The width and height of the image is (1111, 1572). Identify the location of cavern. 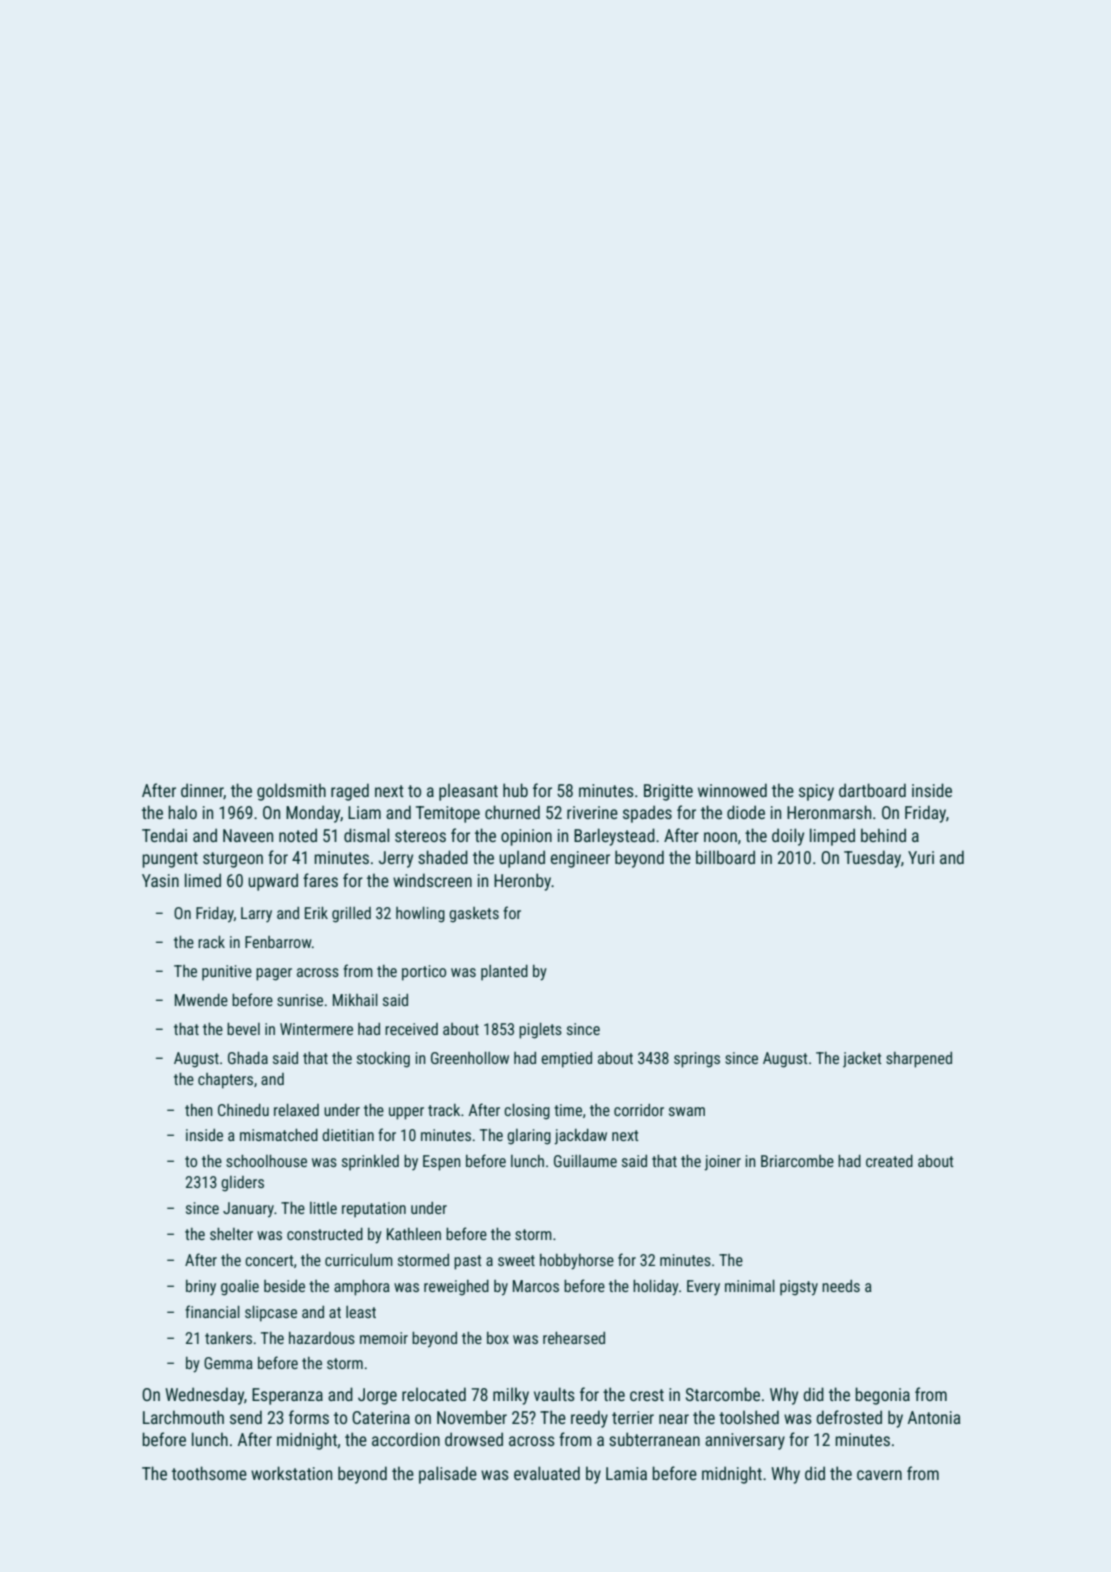
(879, 1475).
